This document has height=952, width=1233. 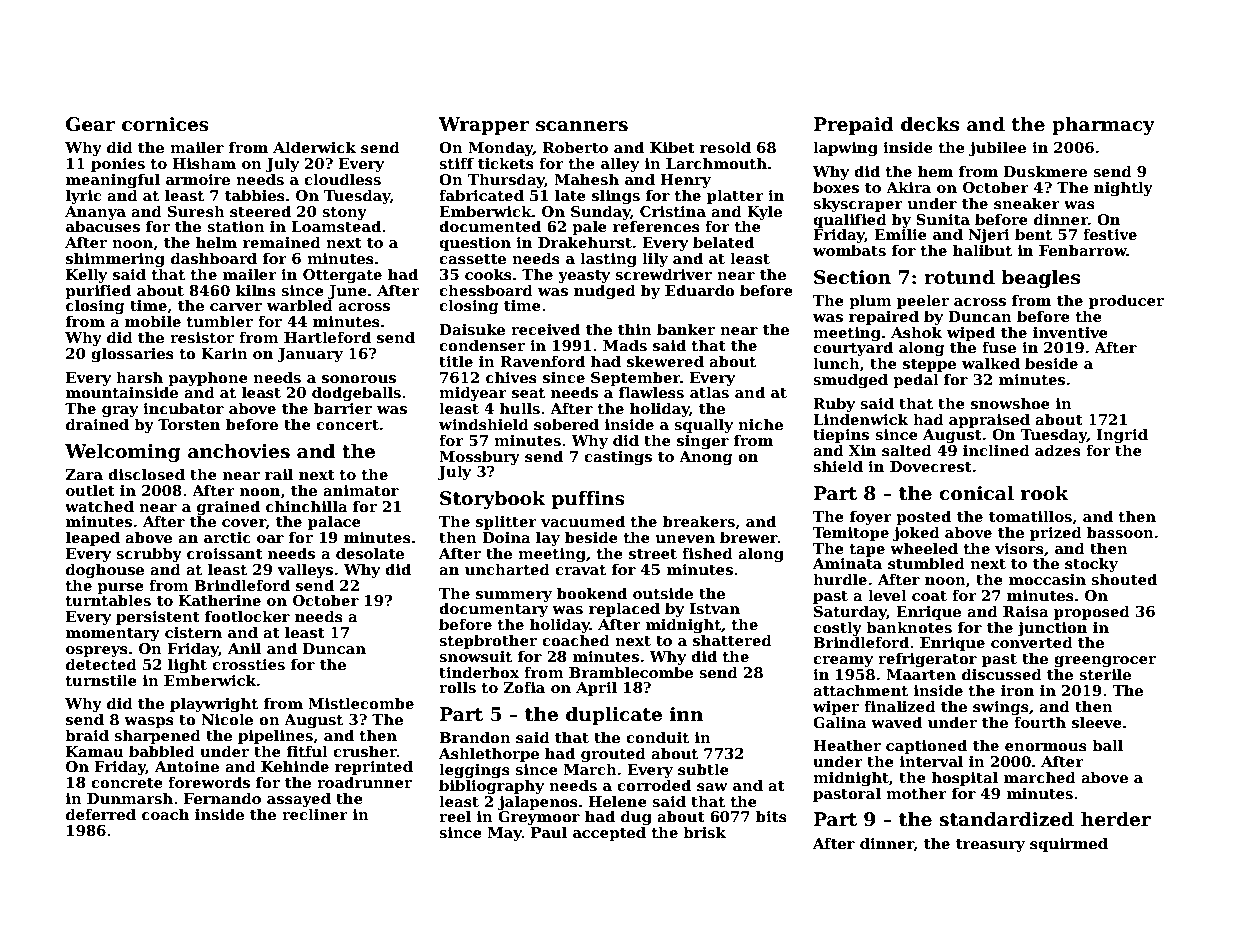 What do you see at coordinates (663, 593) in the document?
I see `outside` at bounding box center [663, 593].
